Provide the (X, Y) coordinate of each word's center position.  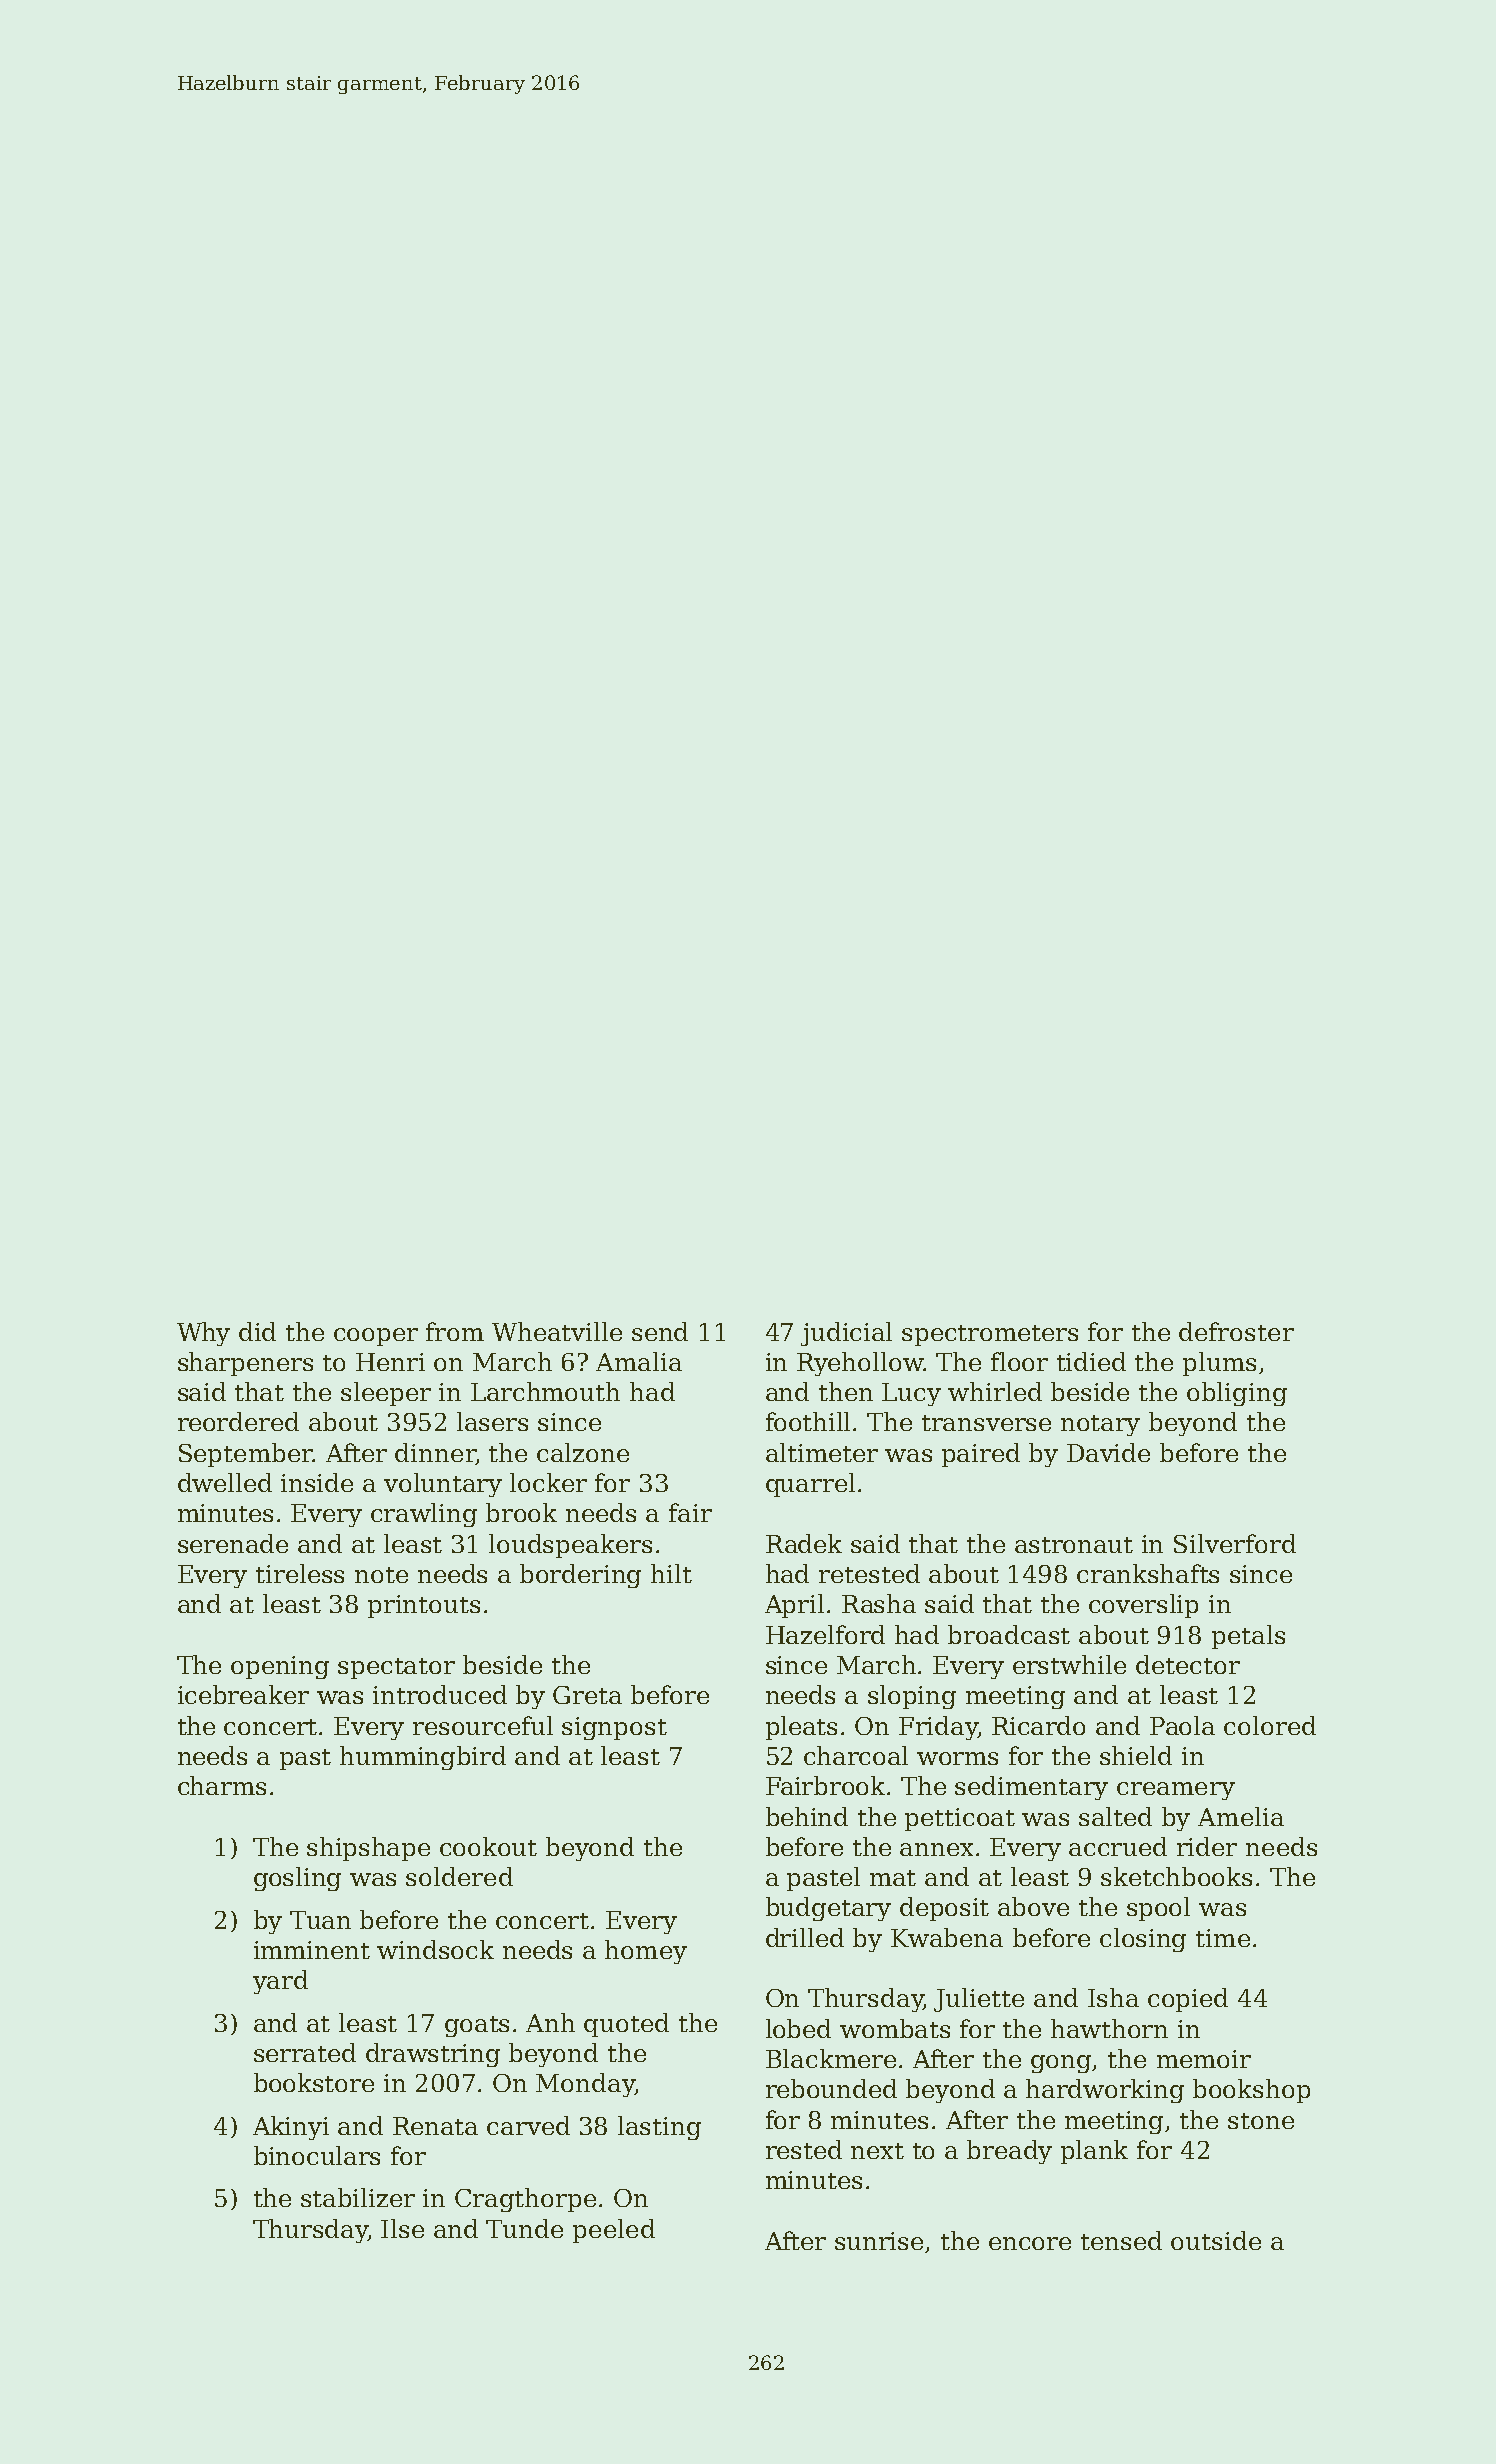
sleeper (386, 1394)
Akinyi (291, 2128)
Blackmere (831, 2058)
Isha (1113, 1997)
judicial (846, 1334)
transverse (986, 1423)
